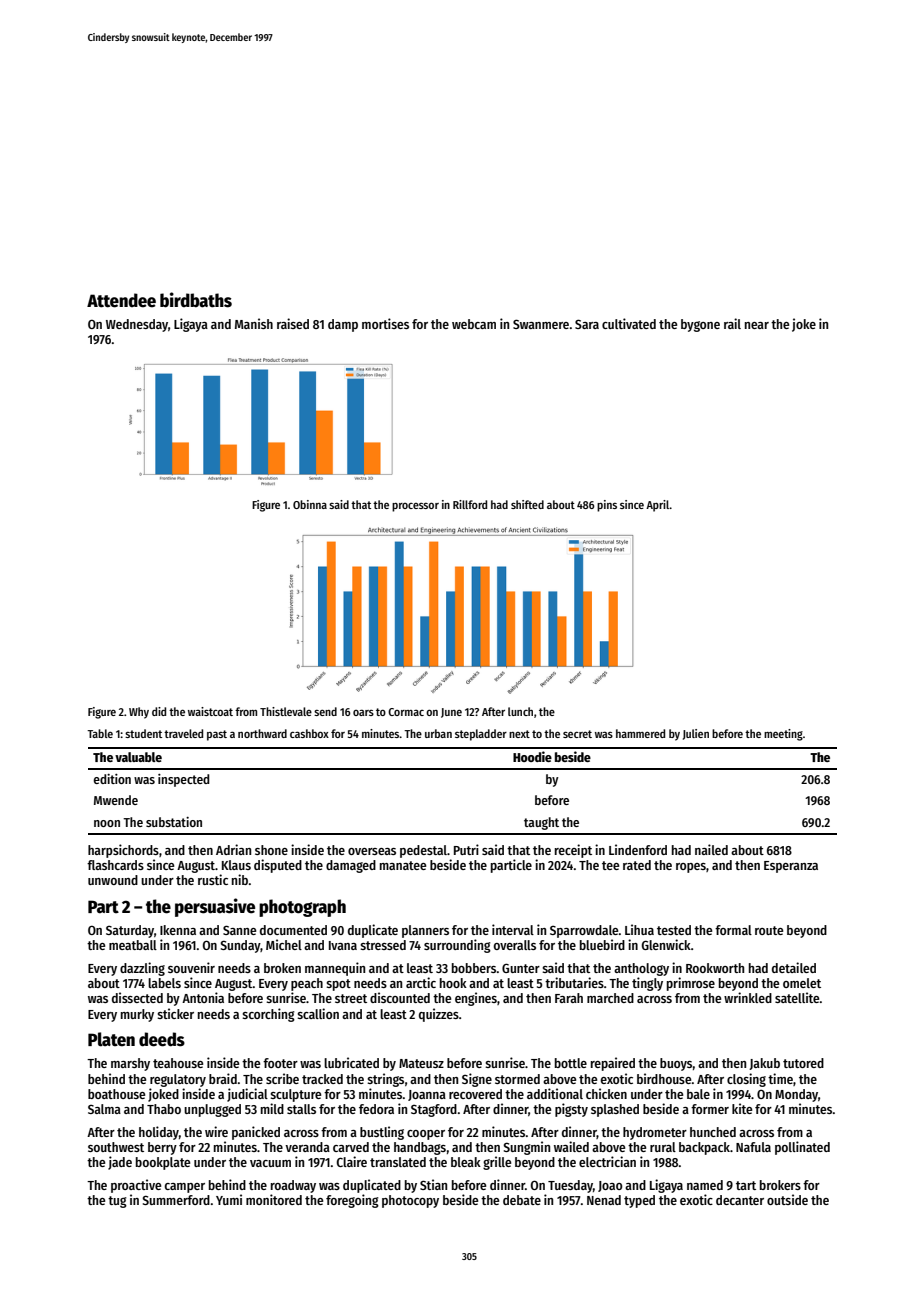 The image size is (924, 1308). What do you see at coordinates (385, 323) in the image?
I see `mortises` at bounding box center [385, 323].
